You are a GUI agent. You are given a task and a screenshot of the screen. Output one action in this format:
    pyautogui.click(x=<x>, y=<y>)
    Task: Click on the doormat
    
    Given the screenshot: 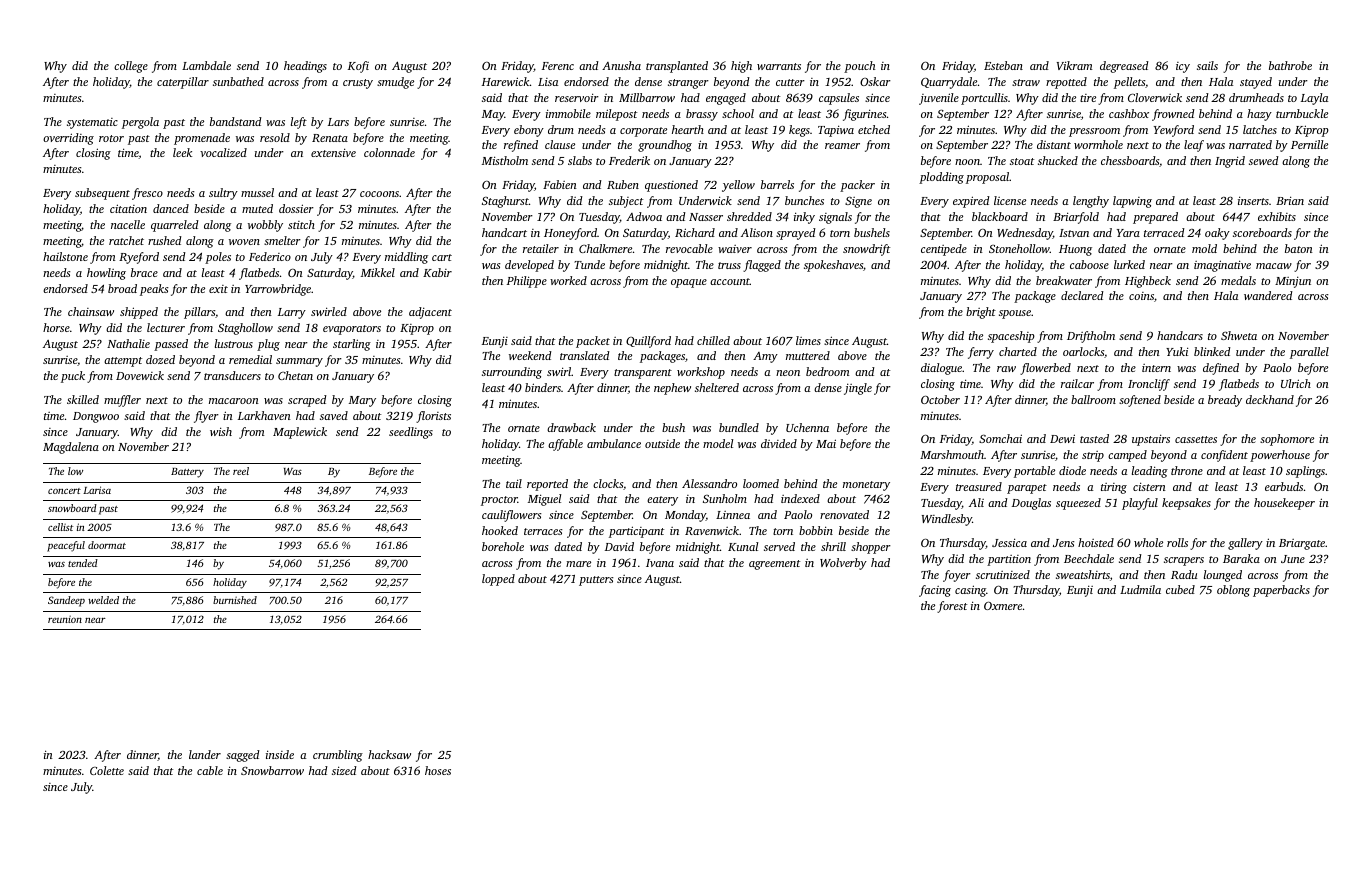 What is the action you would take?
    pyautogui.click(x=107, y=545)
